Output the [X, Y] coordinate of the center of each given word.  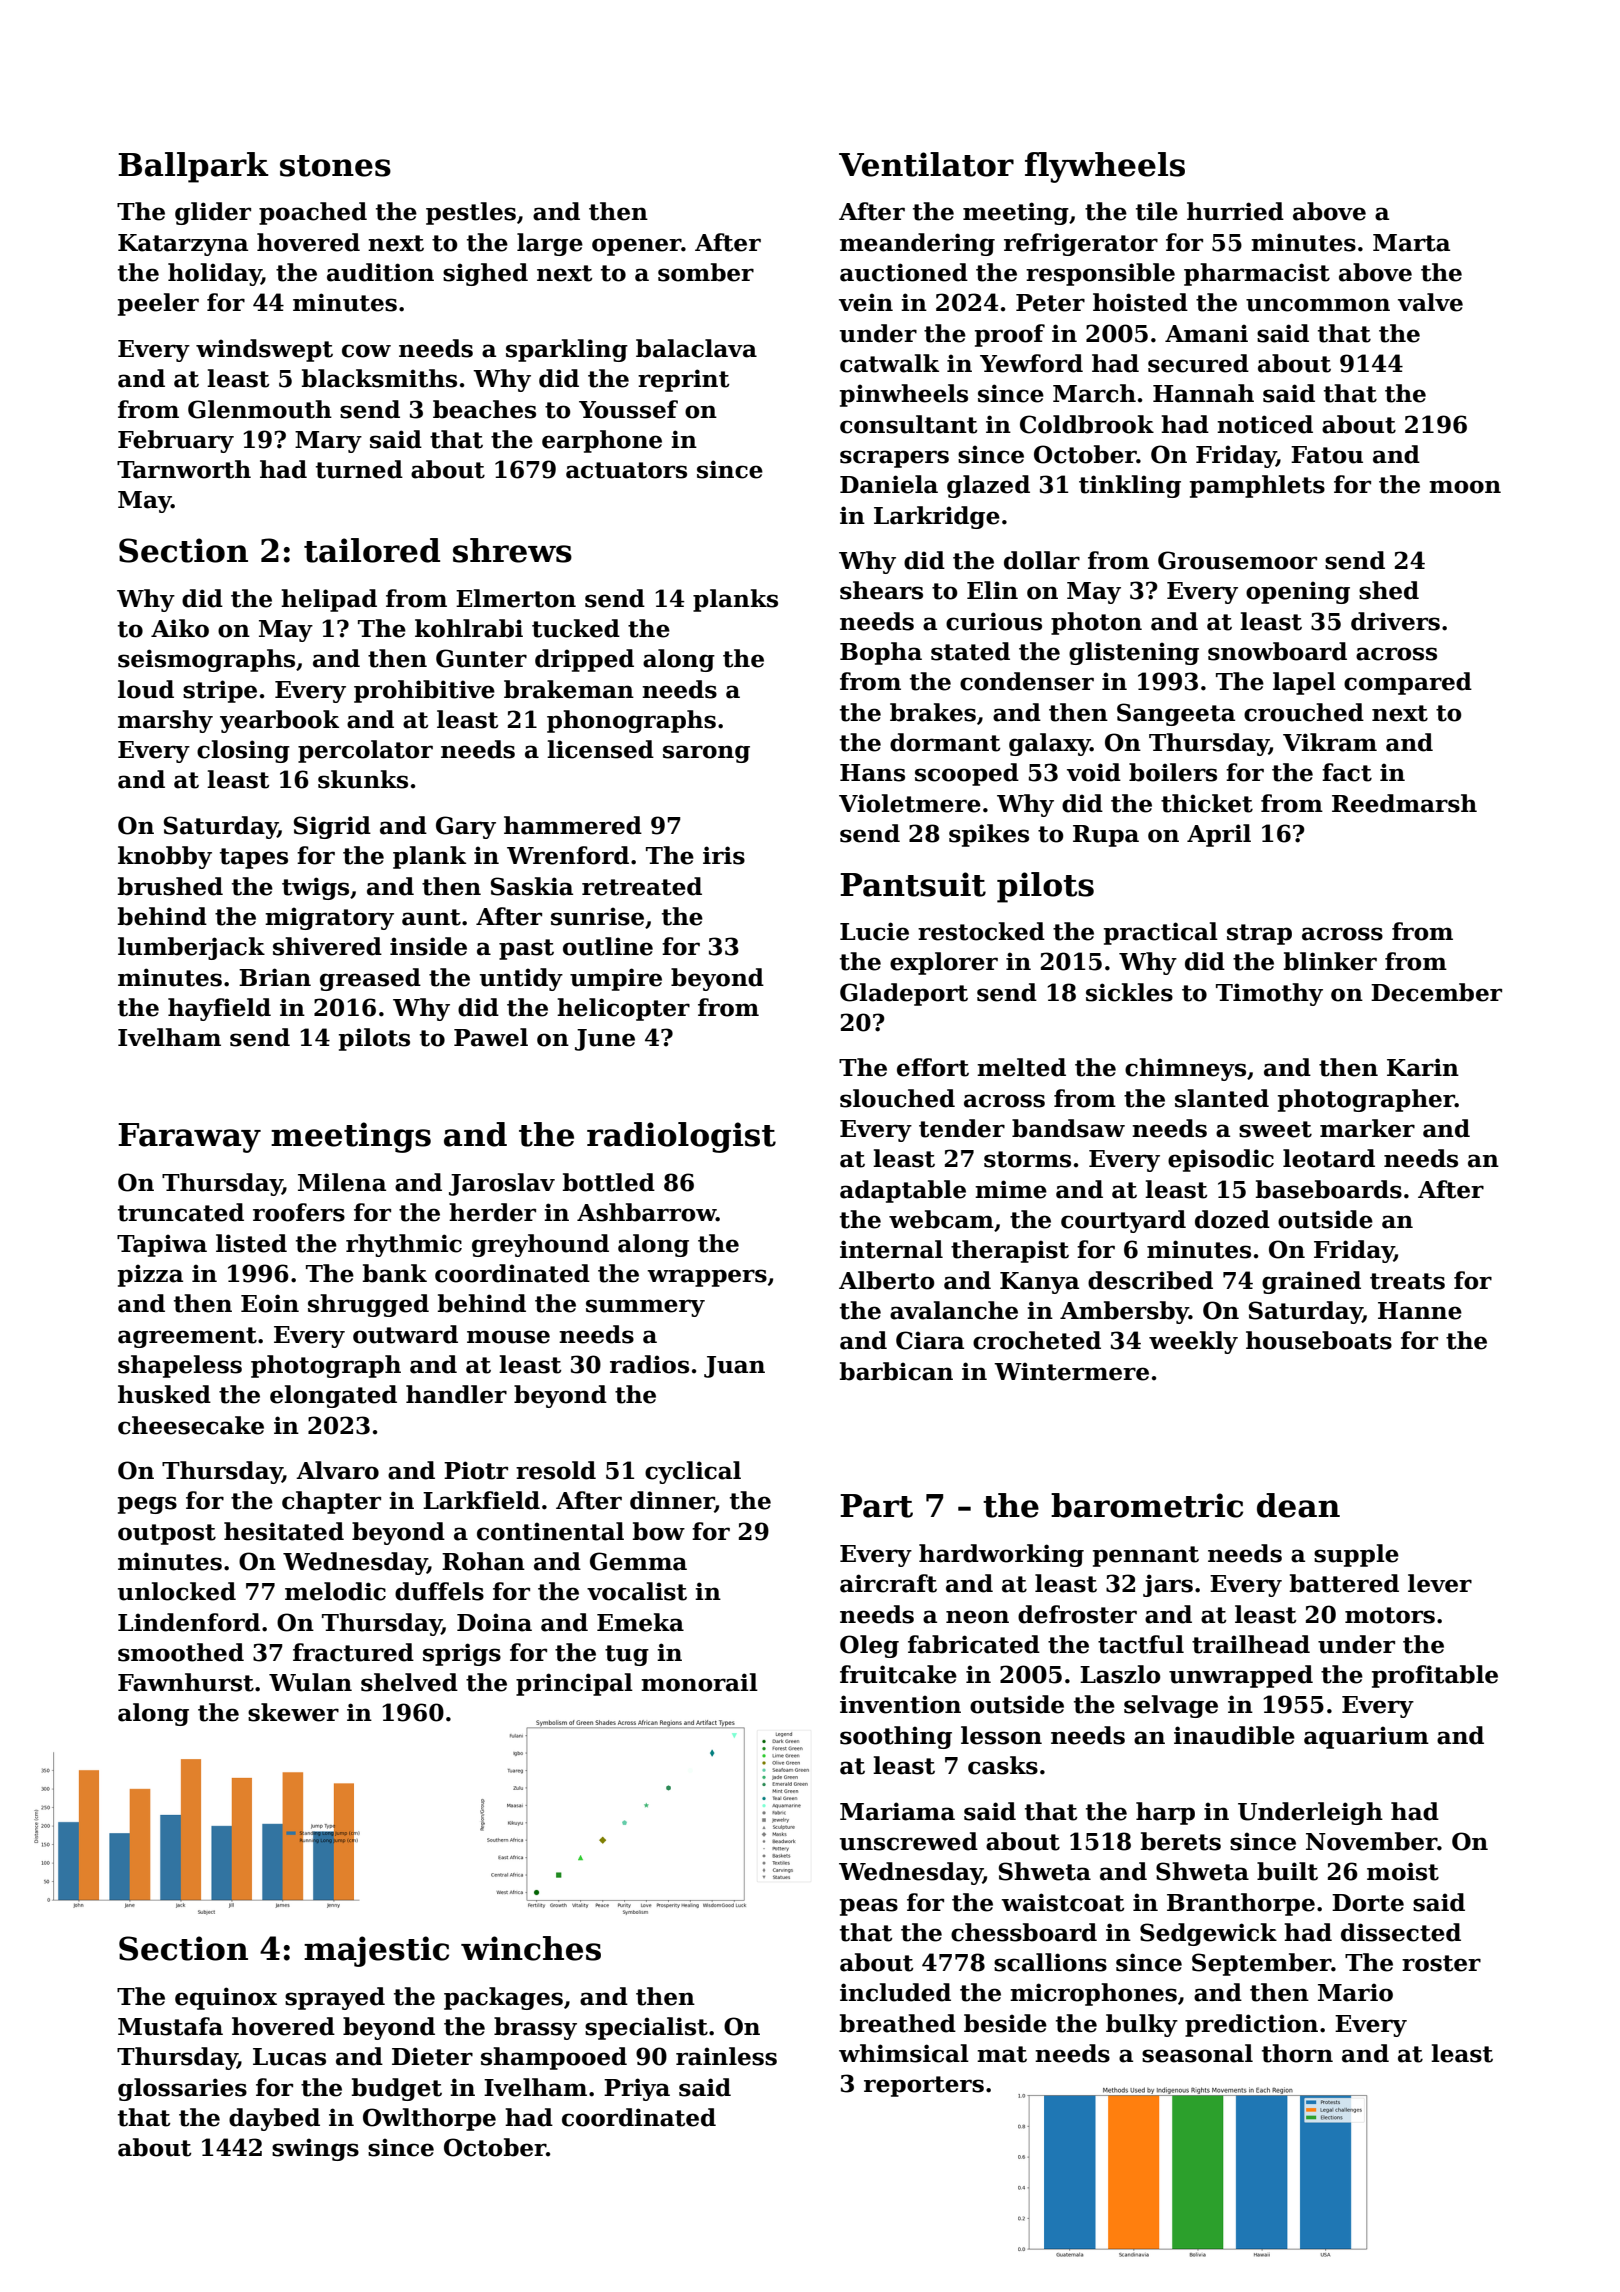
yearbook [279, 721]
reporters [924, 2086]
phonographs [631, 721]
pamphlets [1257, 486]
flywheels [1105, 167]
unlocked [177, 1591]
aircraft [888, 1583]
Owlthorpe [429, 2119]
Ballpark [193, 167]
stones [335, 166]
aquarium [1366, 1737]
